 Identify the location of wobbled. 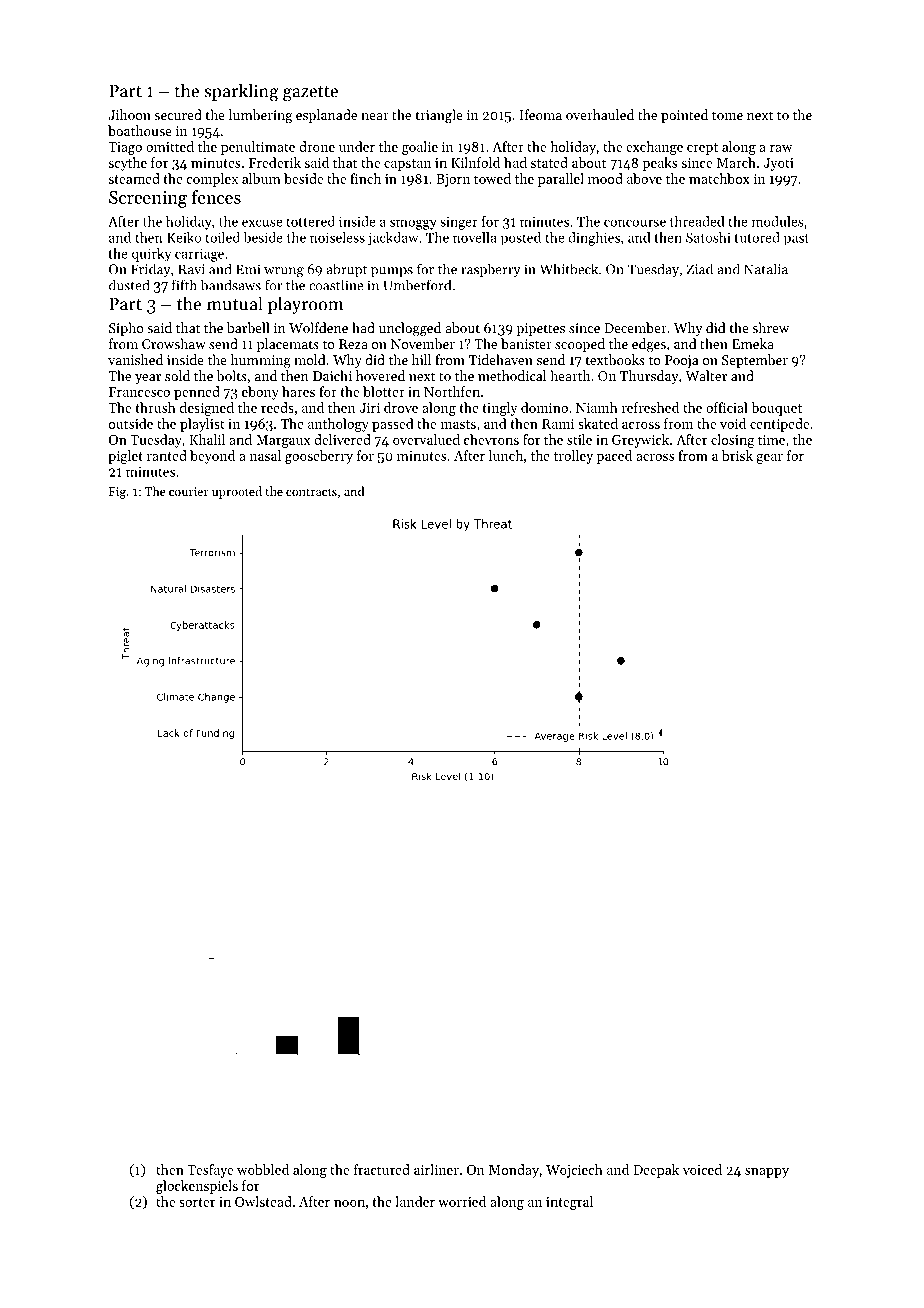
(263, 1169).
